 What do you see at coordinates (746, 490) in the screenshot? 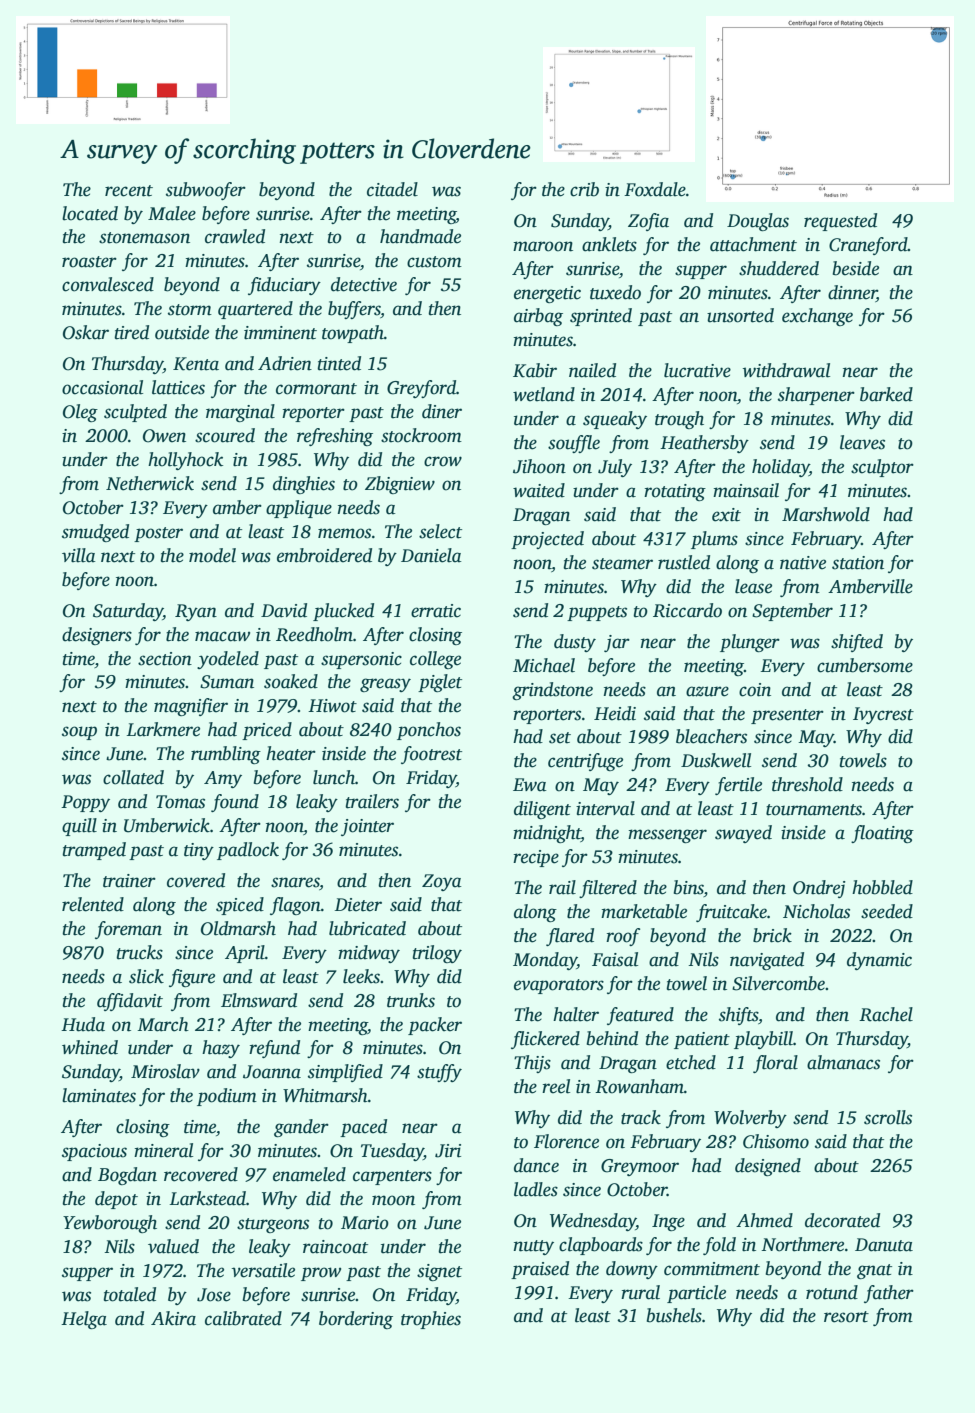
I see `mainsail` at bounding box center [746, 490].
